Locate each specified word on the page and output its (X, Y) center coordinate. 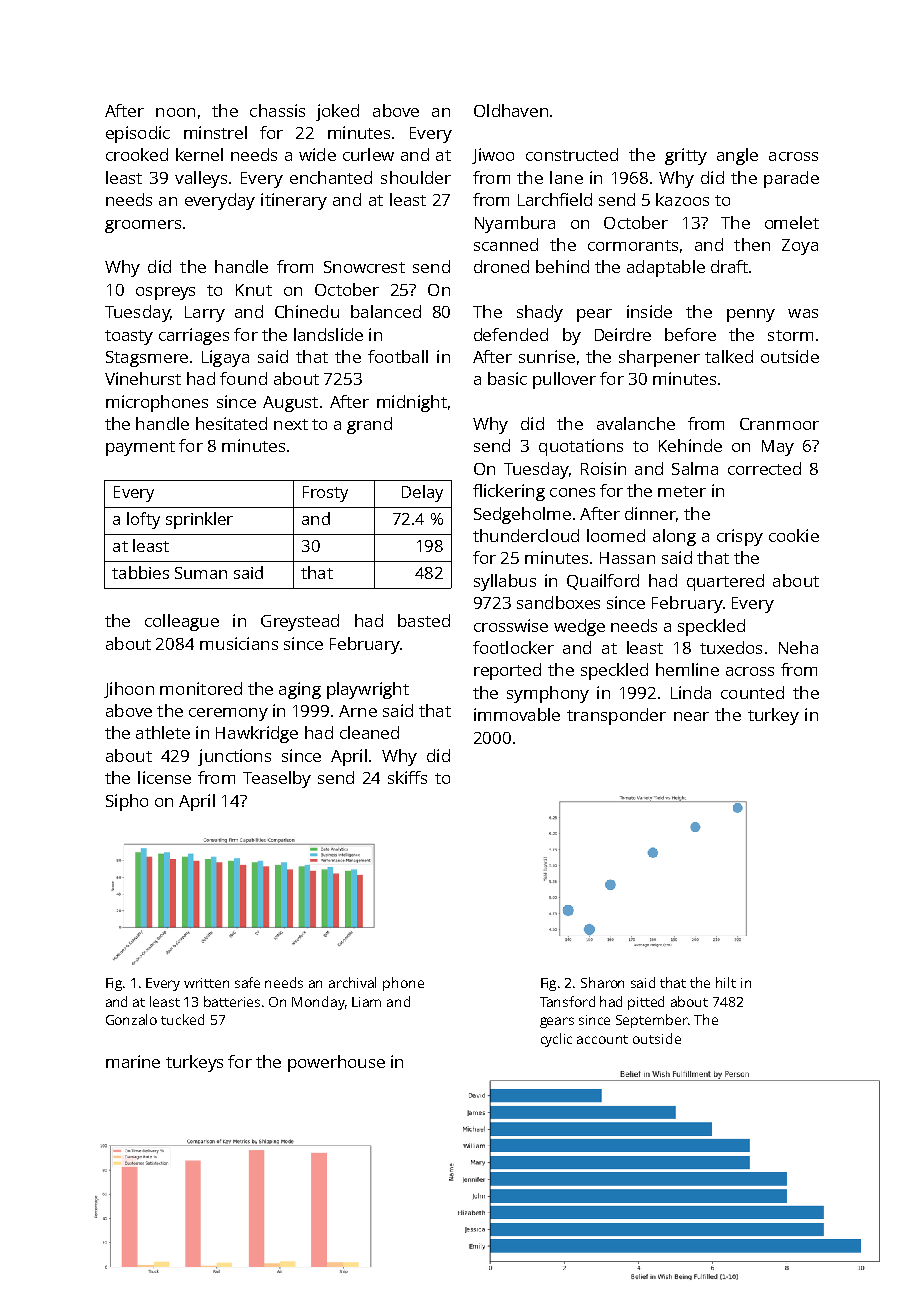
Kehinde (690, 445)
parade (791, 179)
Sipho (127, 802)
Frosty (325, 494)
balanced (386, 311)
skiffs (407, 777)
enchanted (331, 177)
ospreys (165, 293)
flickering (509, 492)
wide (317, 154)
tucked (182, 1019)
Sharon (602, 982)
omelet (792, 222)
